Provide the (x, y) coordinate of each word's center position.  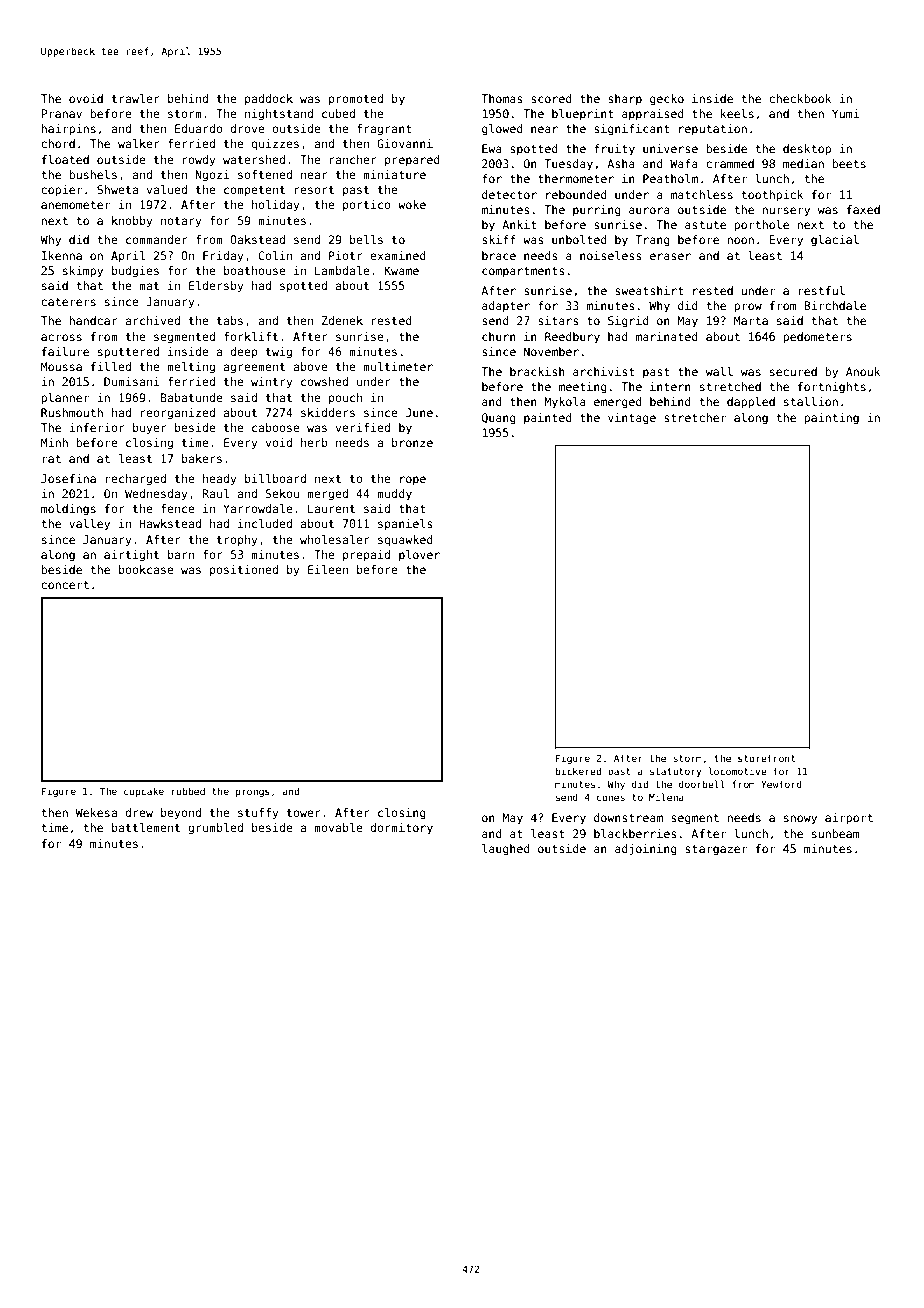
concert (65, 585)
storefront (767, 758)
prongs (253, 793)
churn (499, 336)
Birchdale (835, 305)
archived (152, 320)
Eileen (328, 569)
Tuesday (568, 165)
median (803, 163)
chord (58, 143)
